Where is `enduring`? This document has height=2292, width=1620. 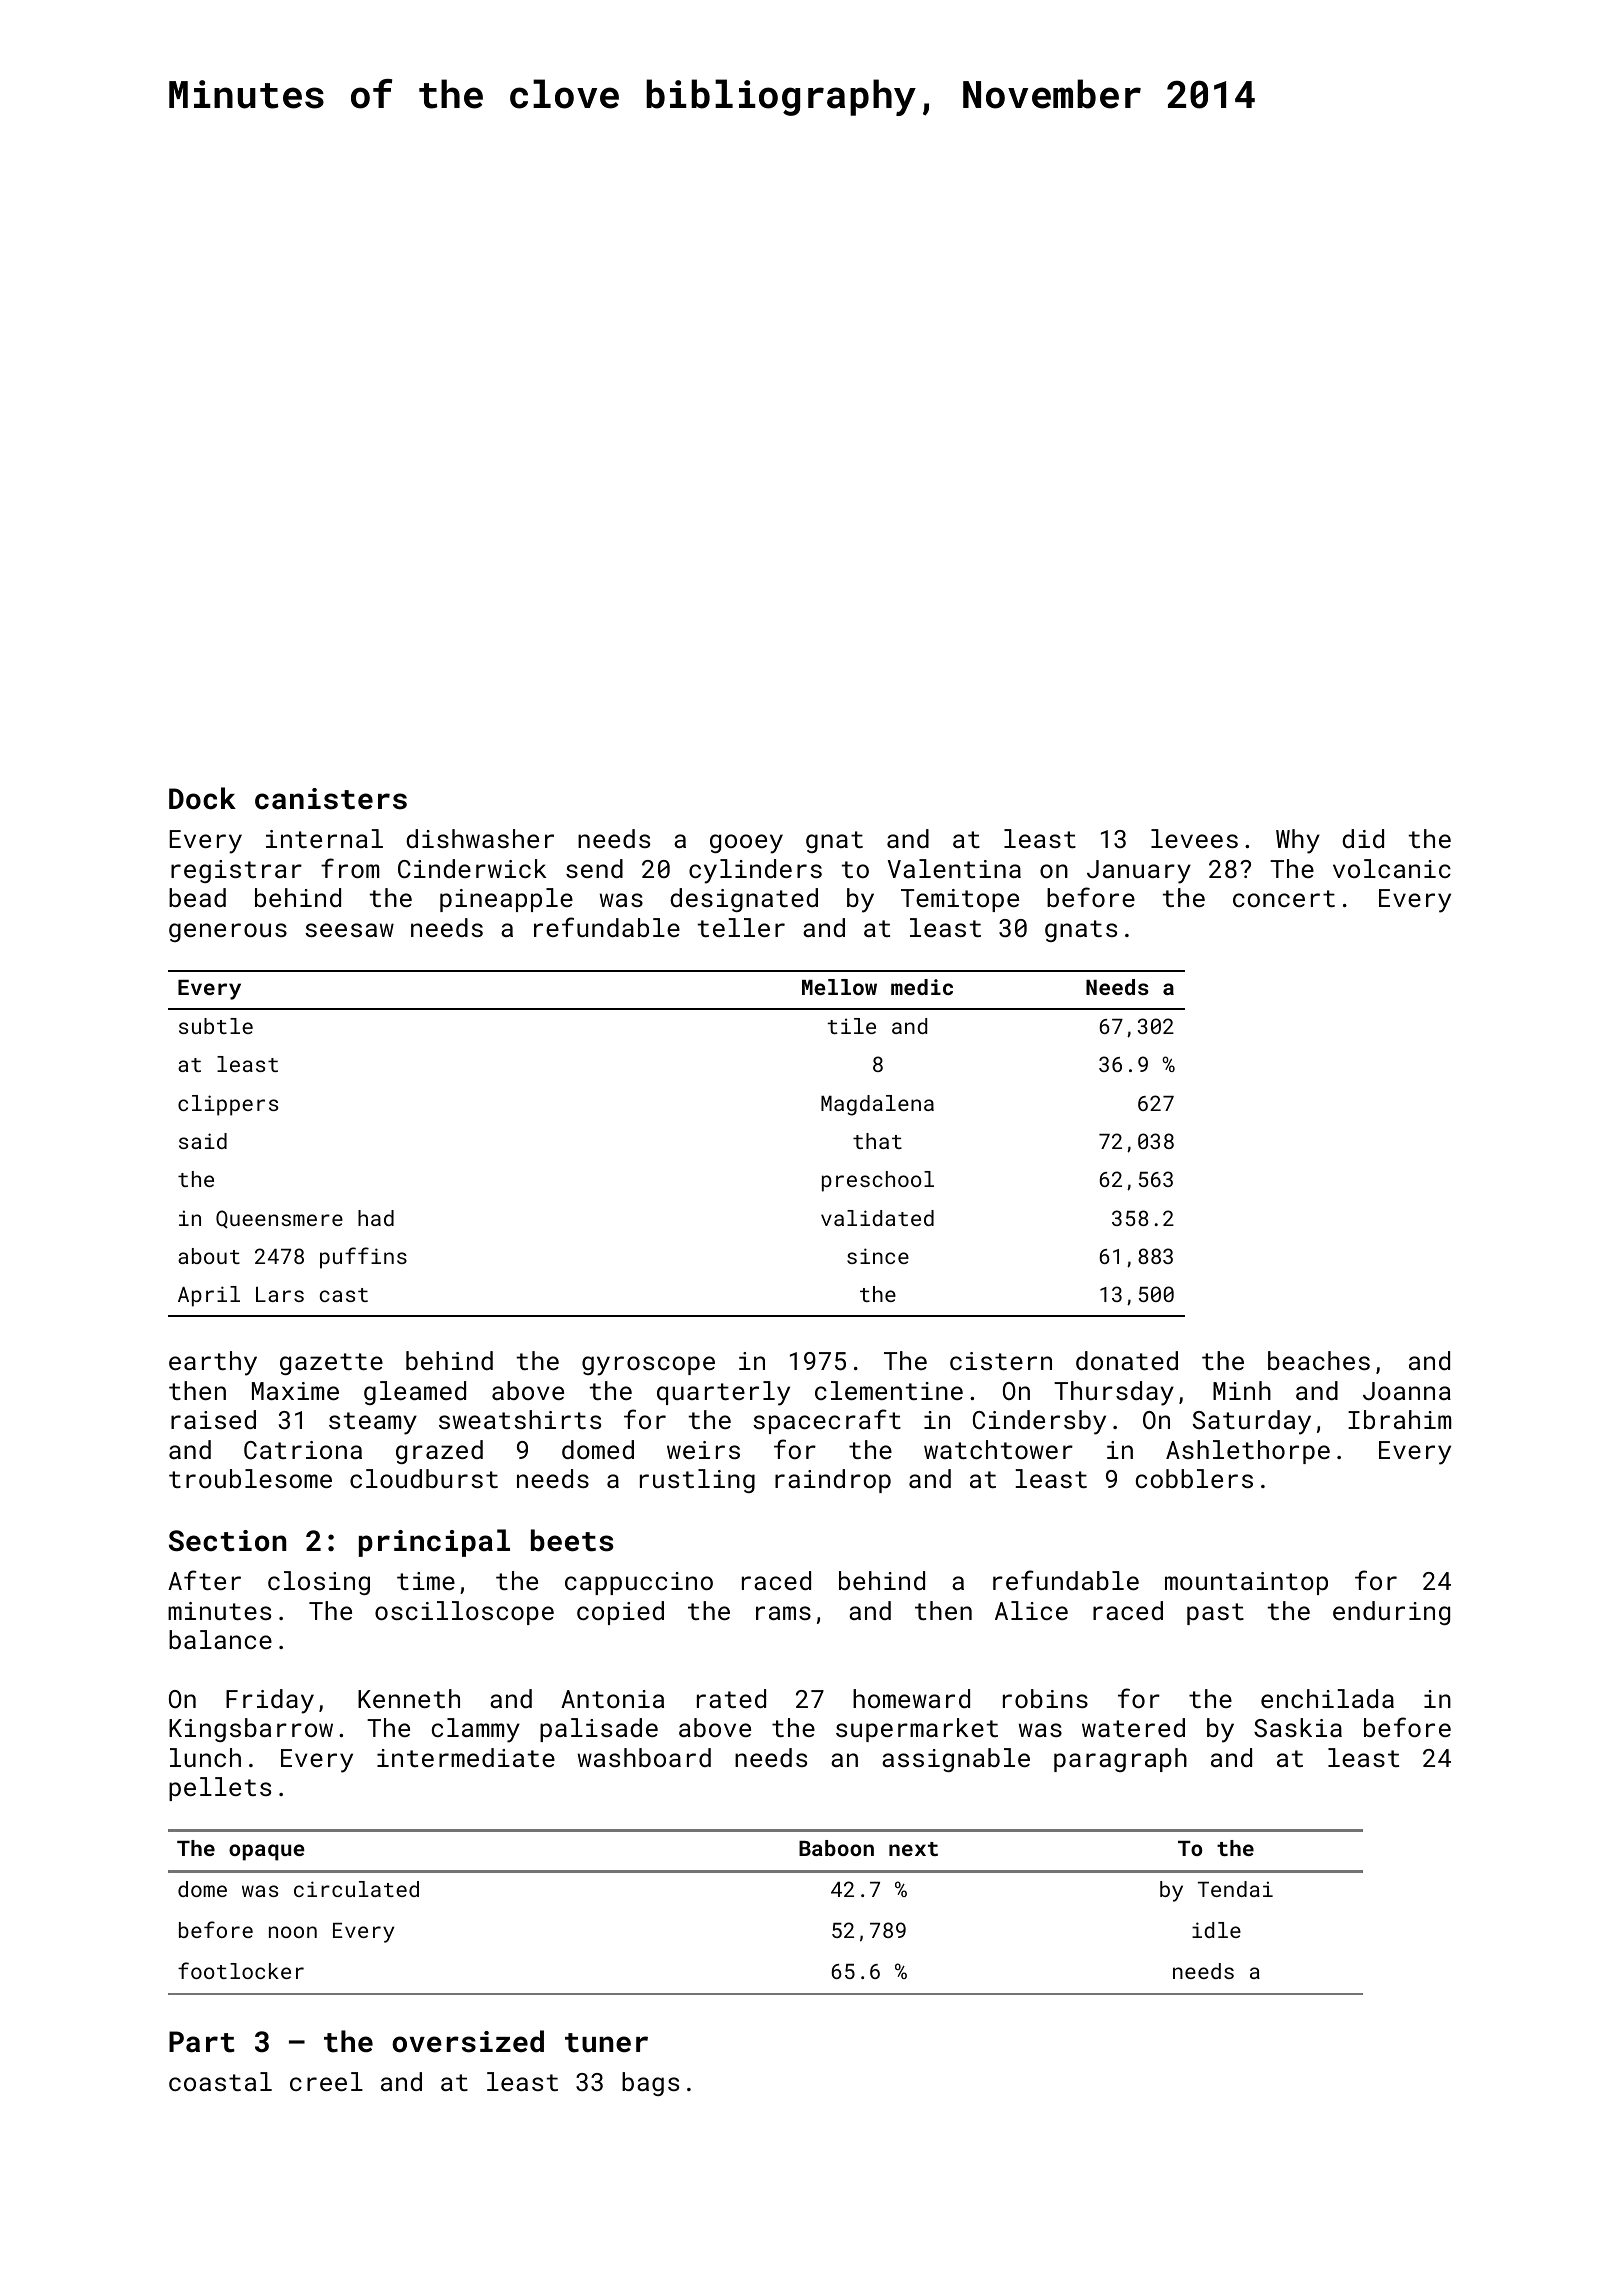 enduring is located at coordinates (1391, 1613).
